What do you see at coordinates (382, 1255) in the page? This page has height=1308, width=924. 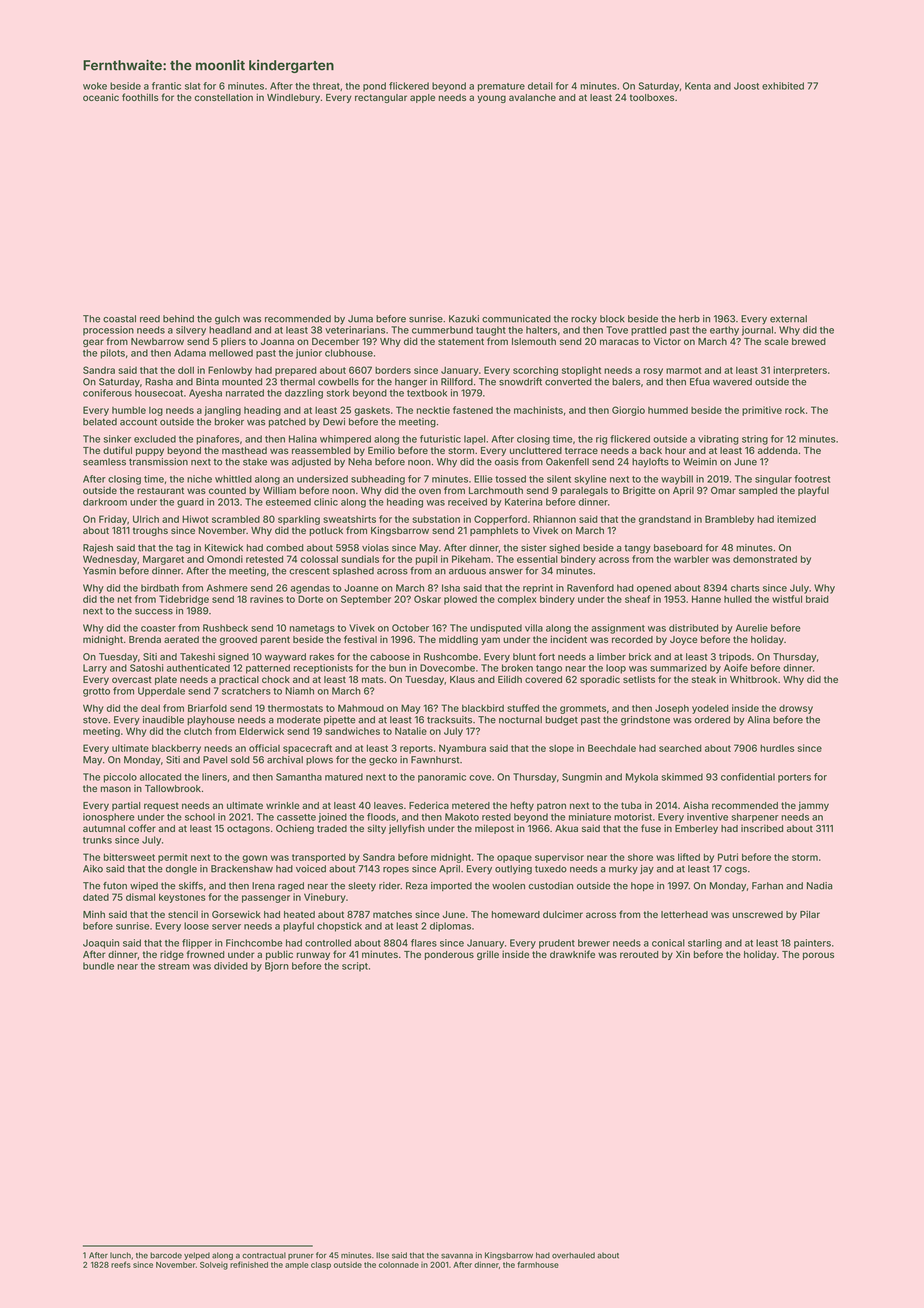 I see `Ilse` at bounding box center [382, 1255].
